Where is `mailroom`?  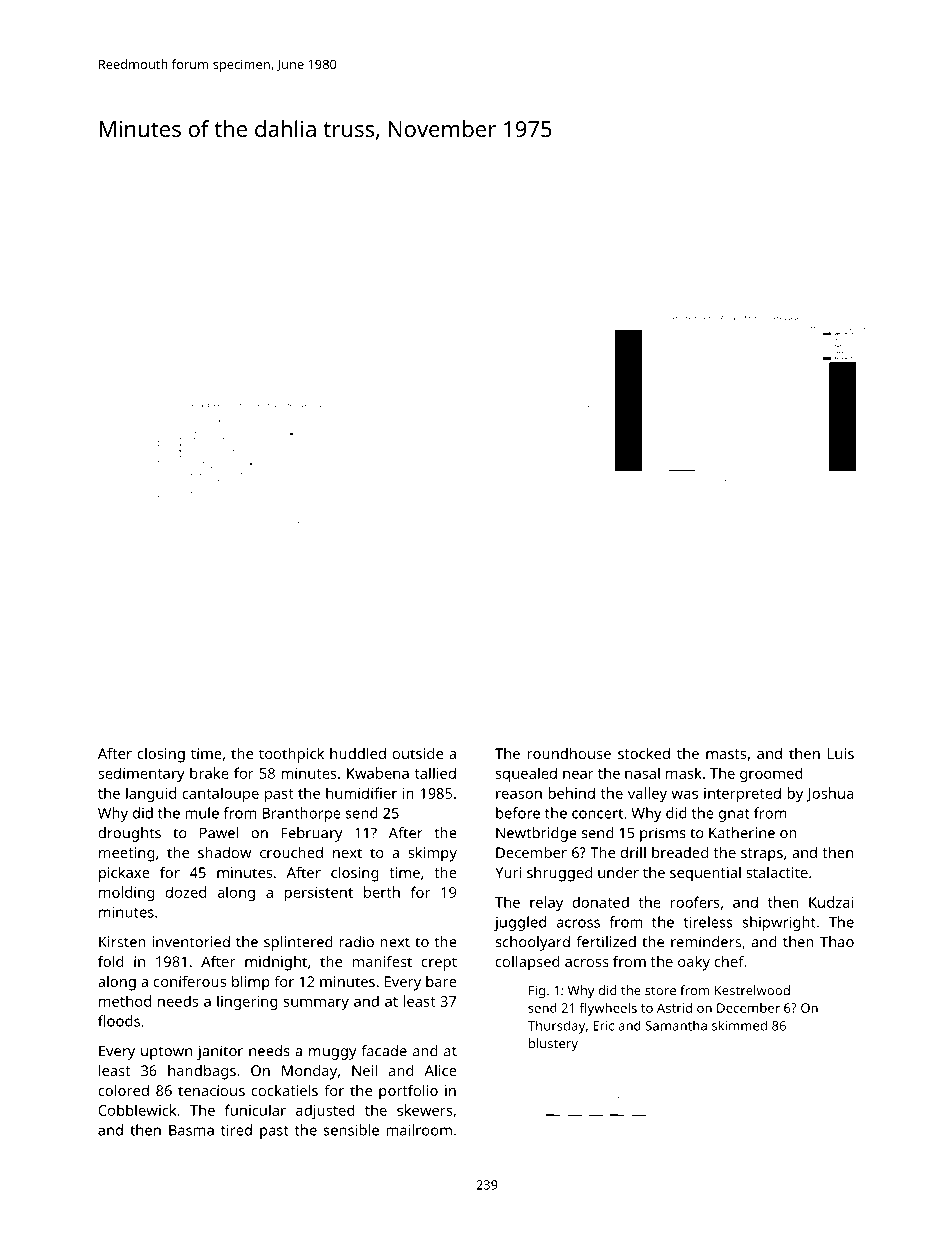 mailroom is located at coordinates (419, 1130).
